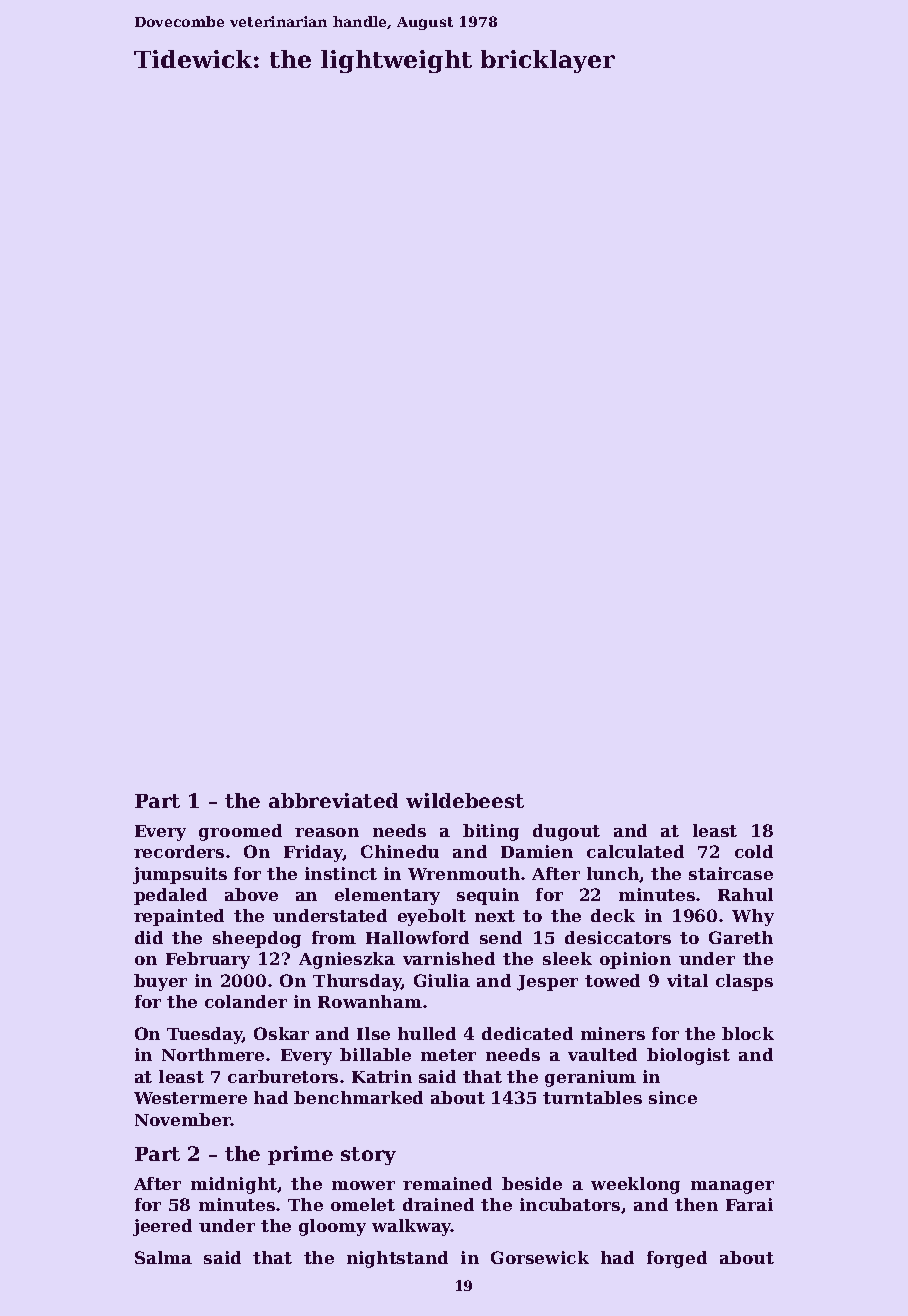  What do you see at coordinates (570, 1204) in the screenshot?
I see `incubators` at bounding box center [570, 1204].
